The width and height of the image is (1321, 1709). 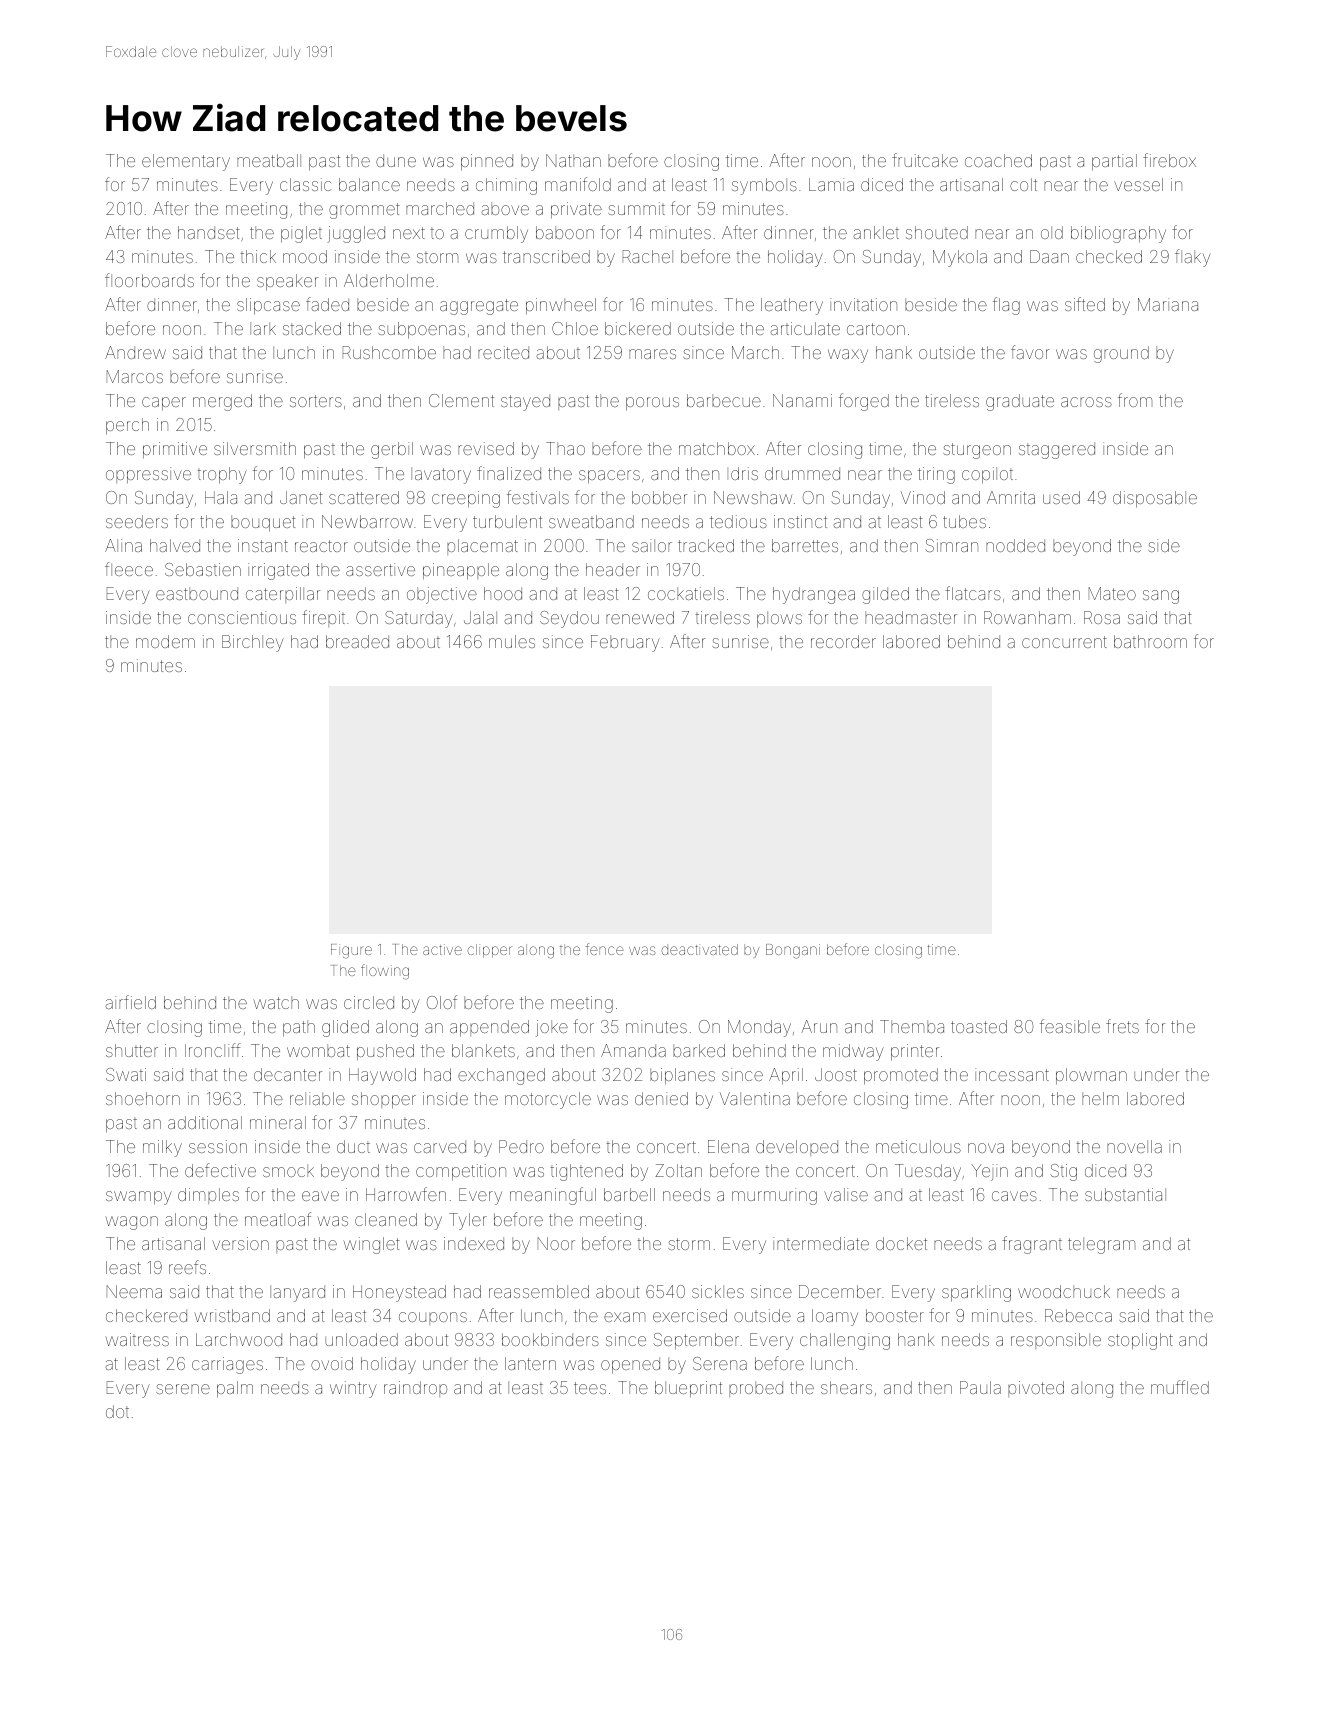 I want to click on airfield, so click(x=130, y=1002).
